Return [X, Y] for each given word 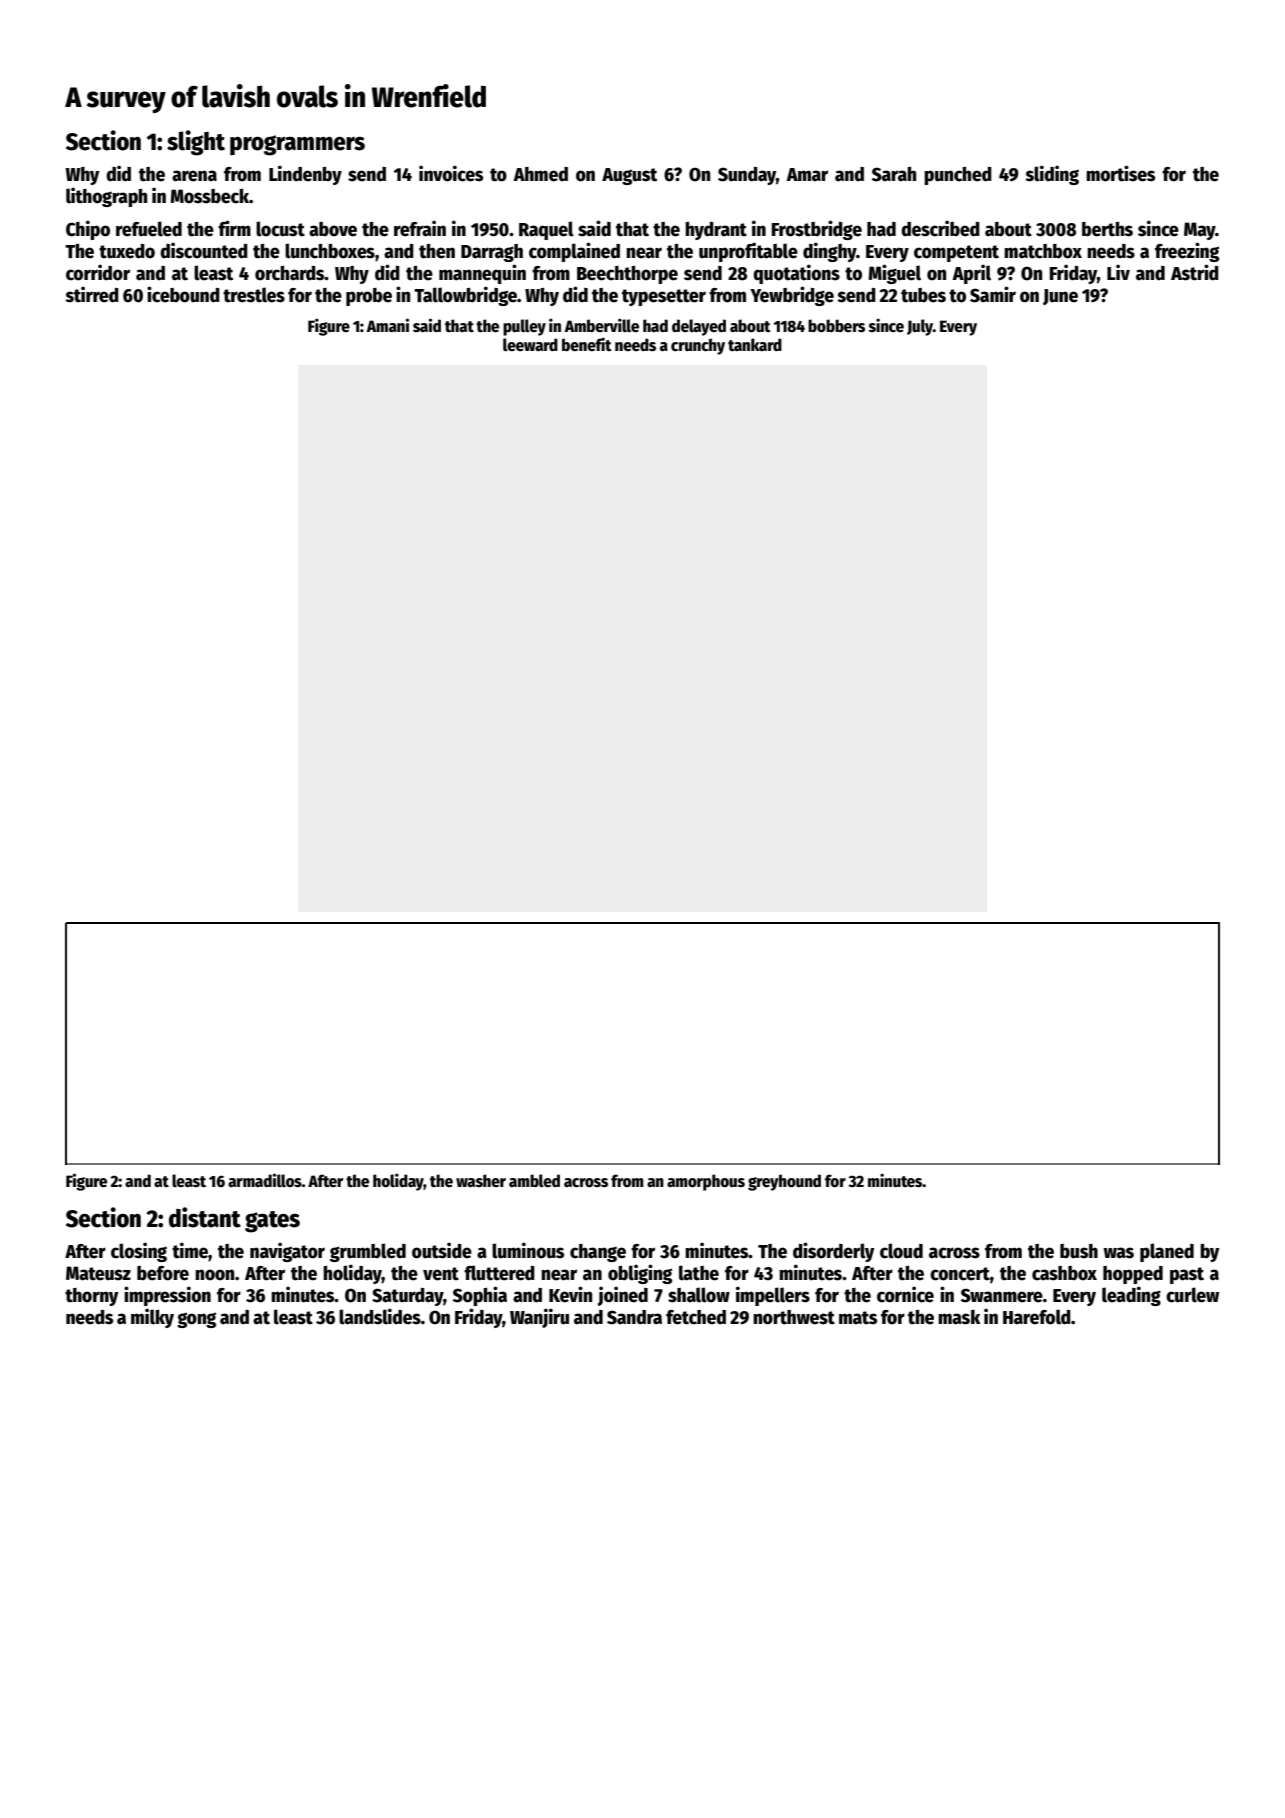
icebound [183, 294]
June [1060, 297]
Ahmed [540, 174]
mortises [1120, 173]
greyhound [784, 1182]
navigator [287, 1252]
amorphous [706, 1182]
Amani [388, 325]
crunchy [698, 346]
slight [196, 143]
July [920, 327]
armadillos [265, 1180]
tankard [755, 344]
